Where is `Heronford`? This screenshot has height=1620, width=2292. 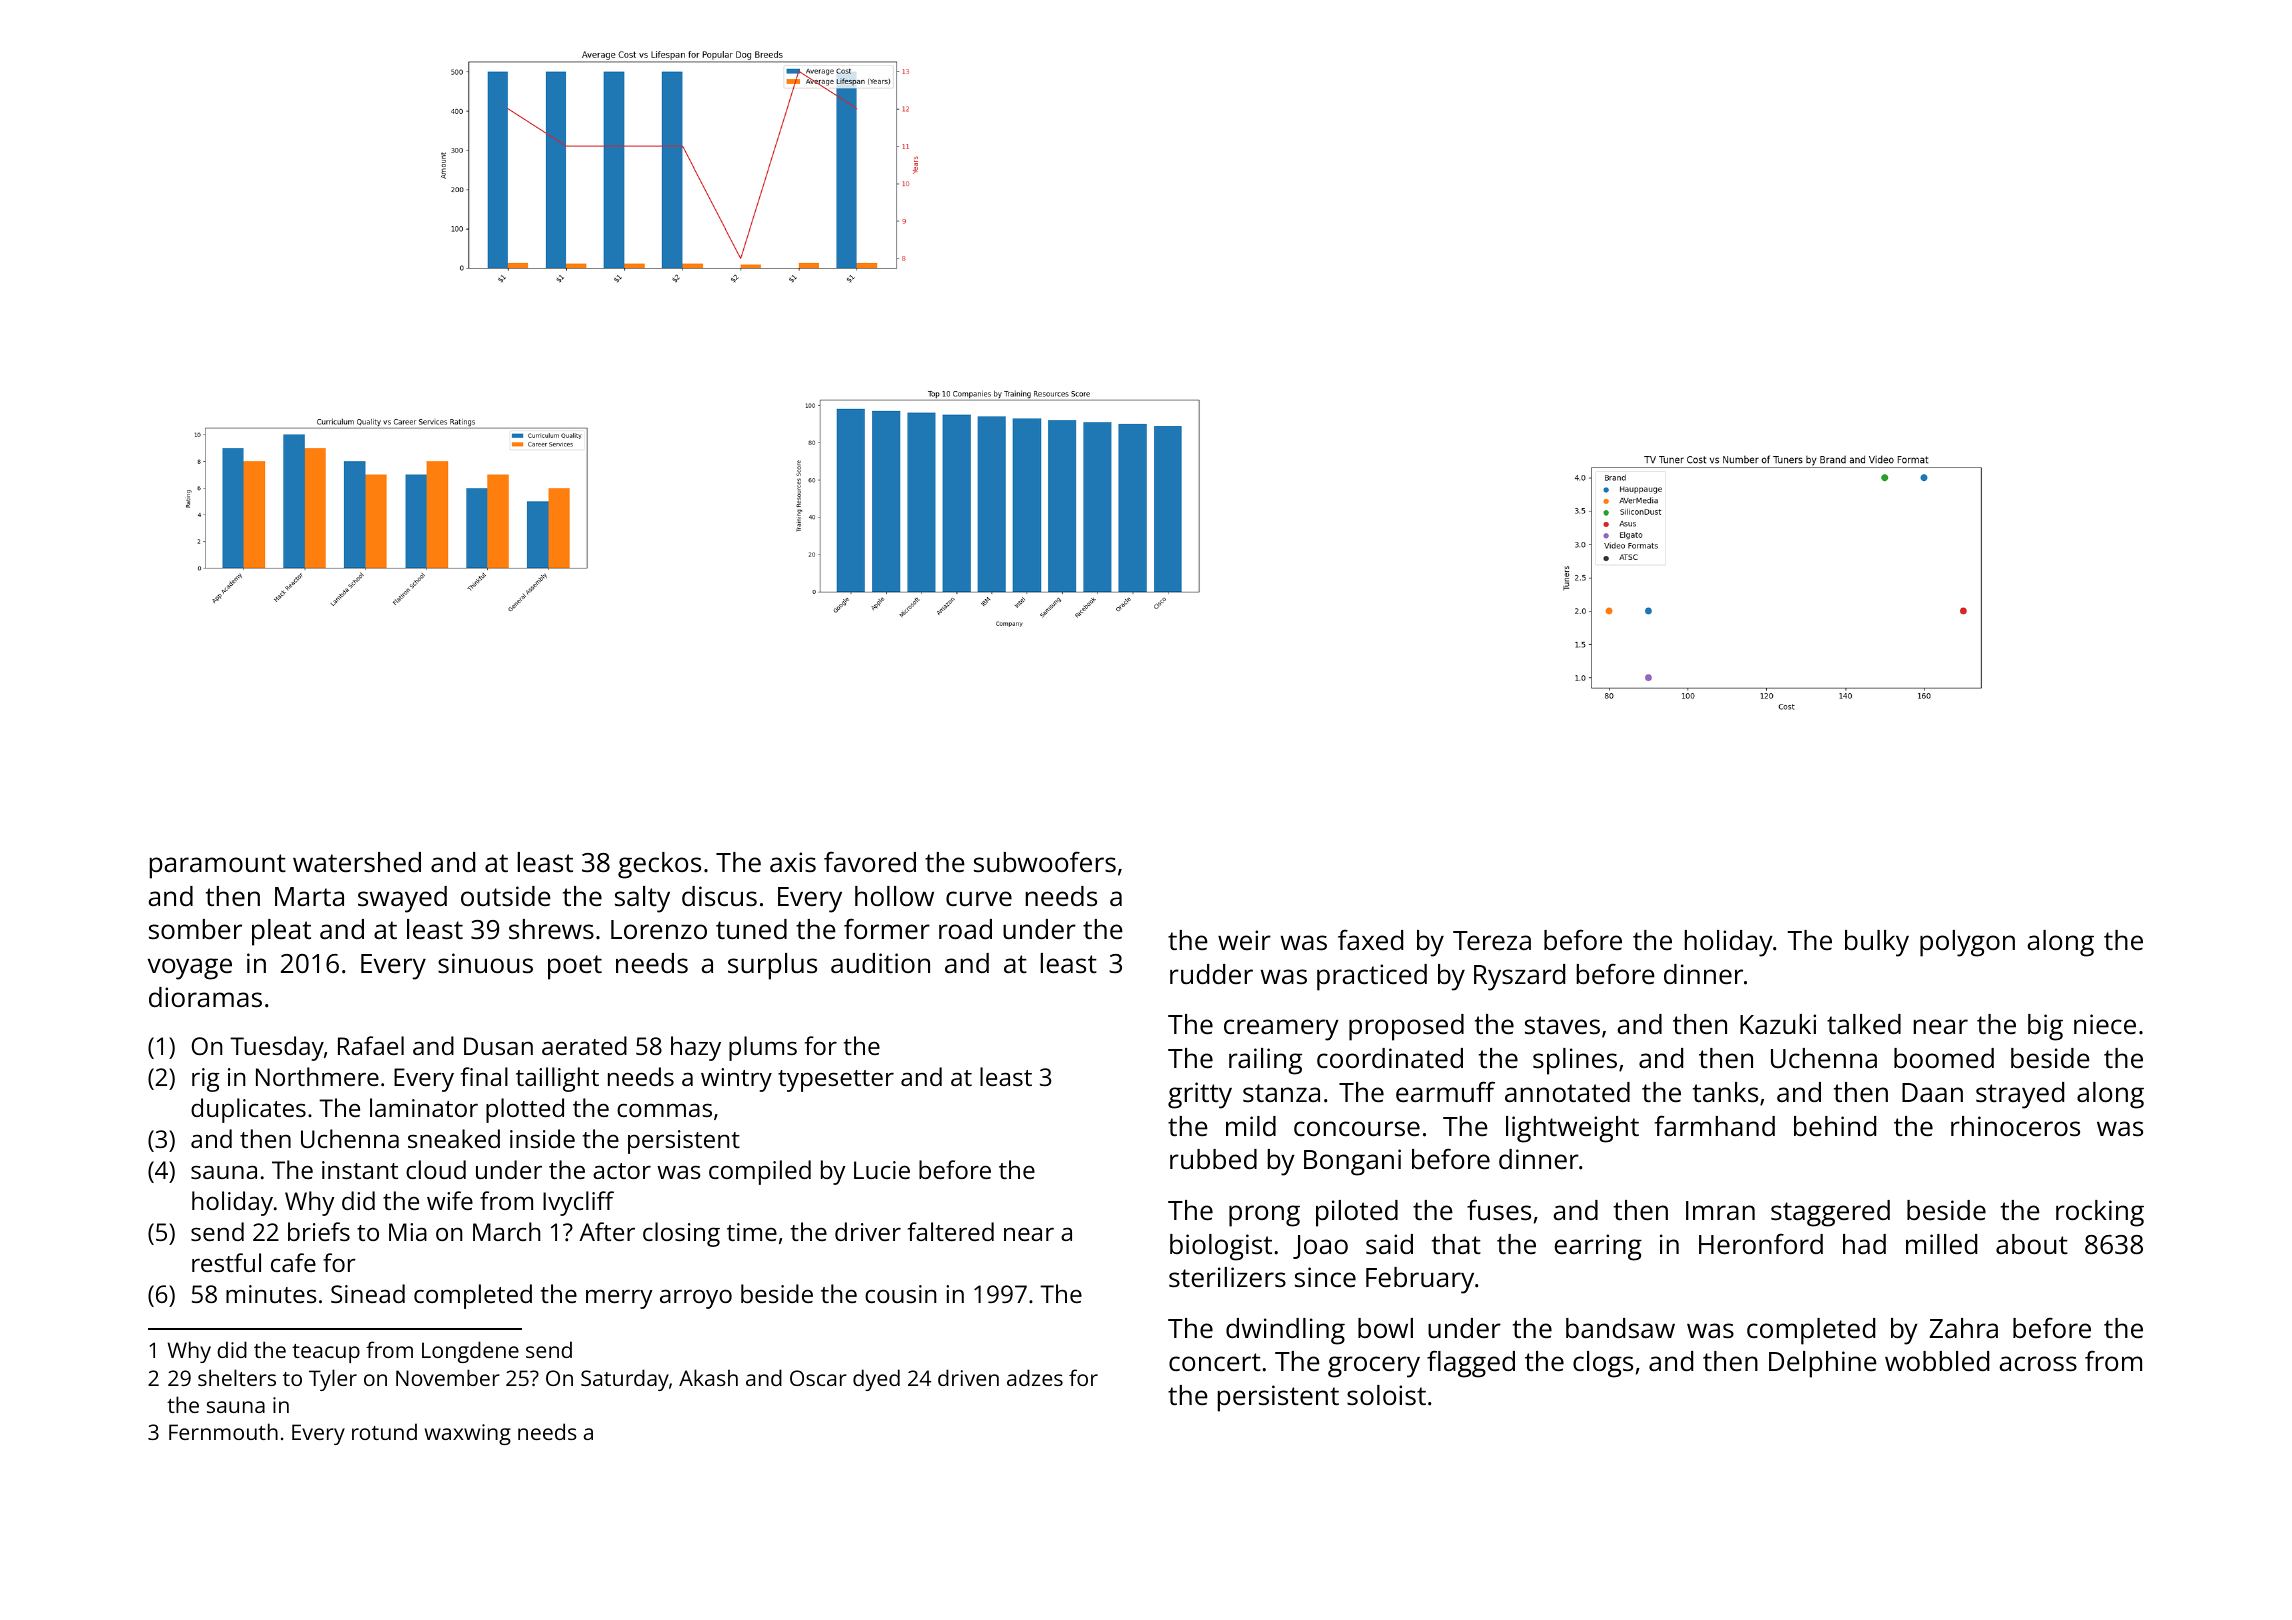
Heronford is located at coordinates (1761, 1244).
